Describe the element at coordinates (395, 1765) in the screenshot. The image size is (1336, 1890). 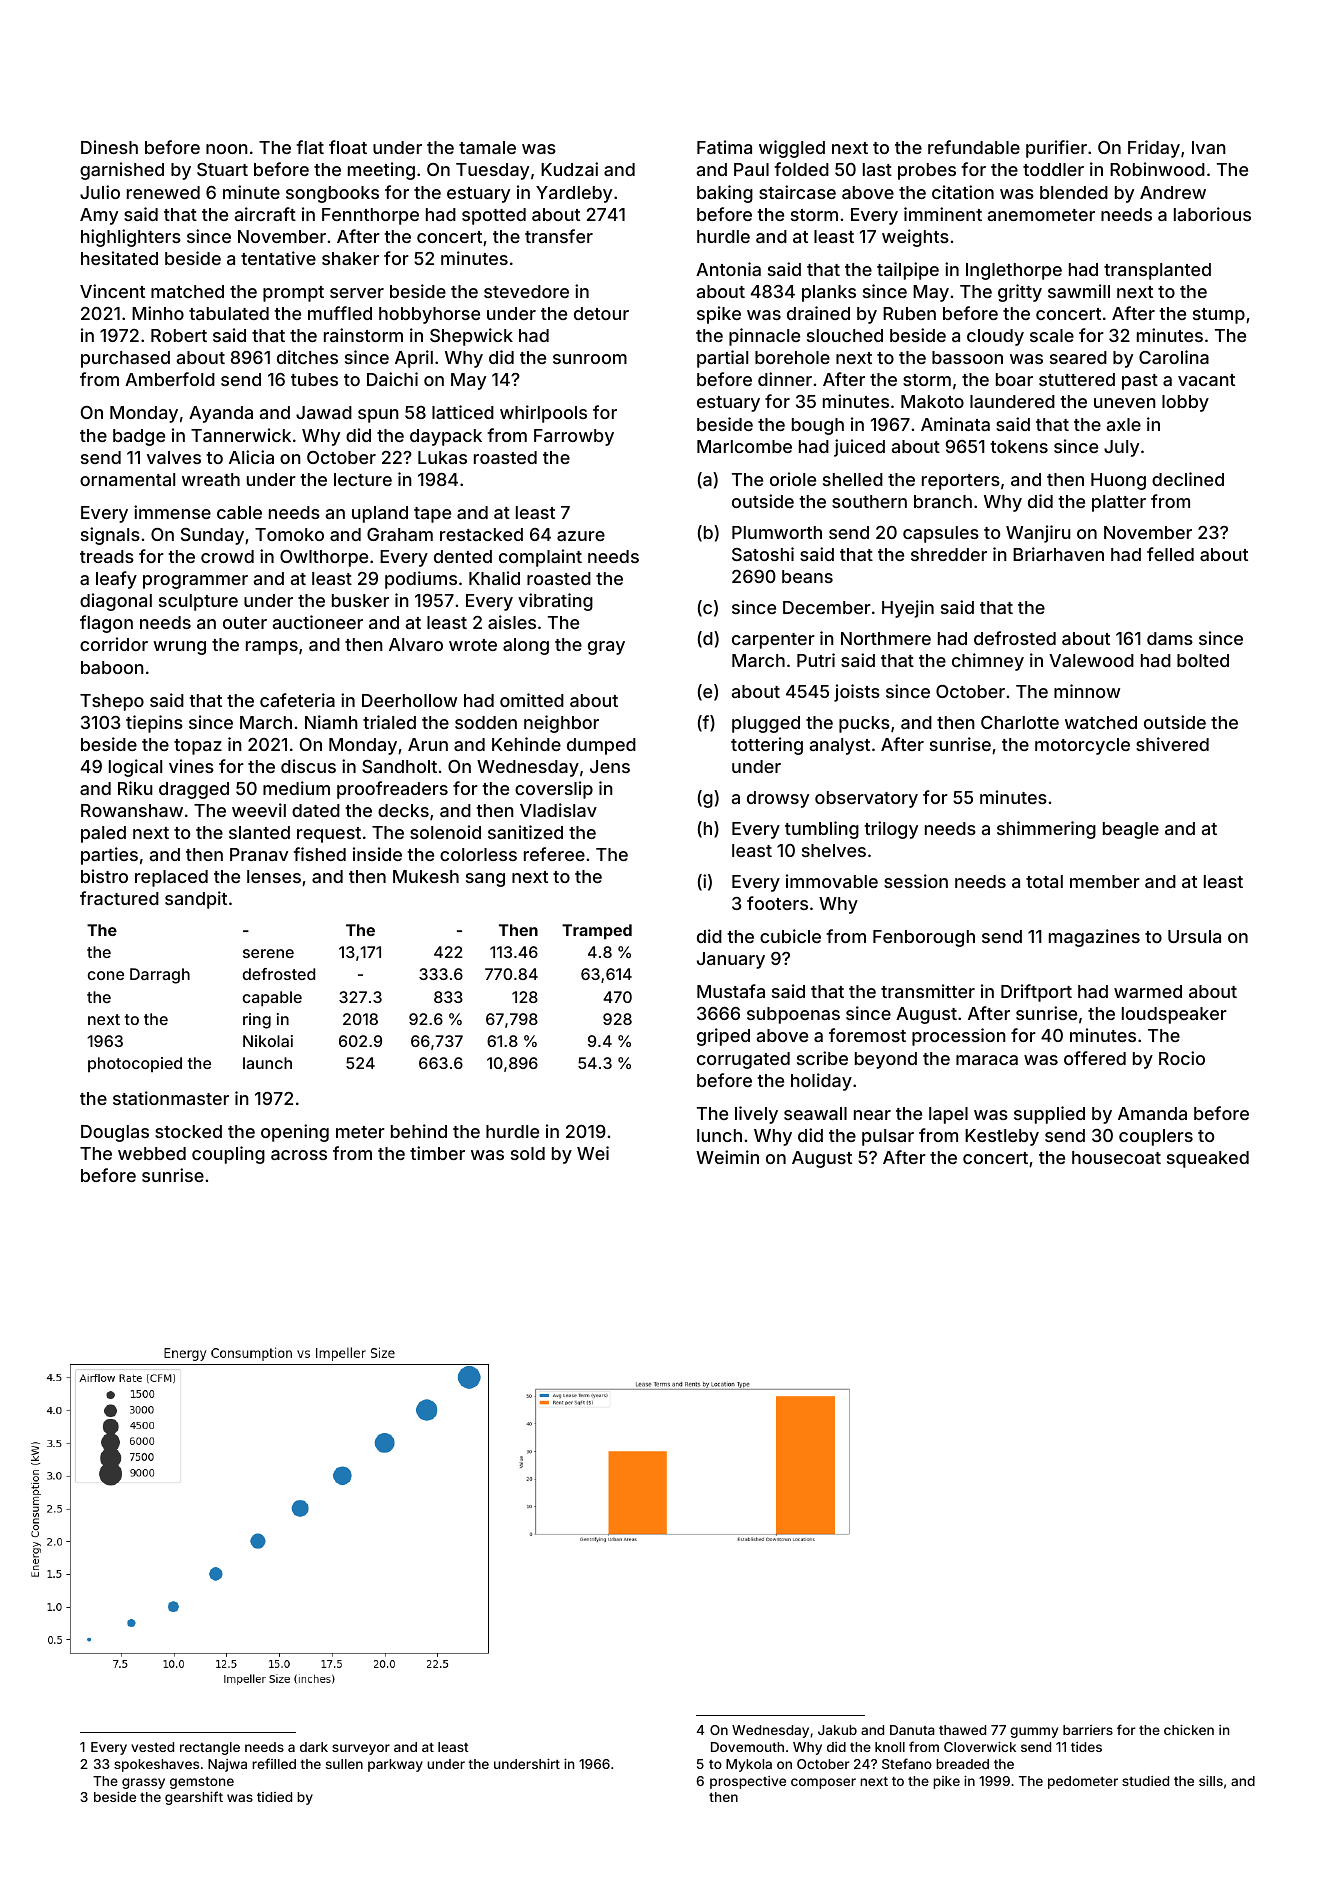
I see `parkway` at that location.
